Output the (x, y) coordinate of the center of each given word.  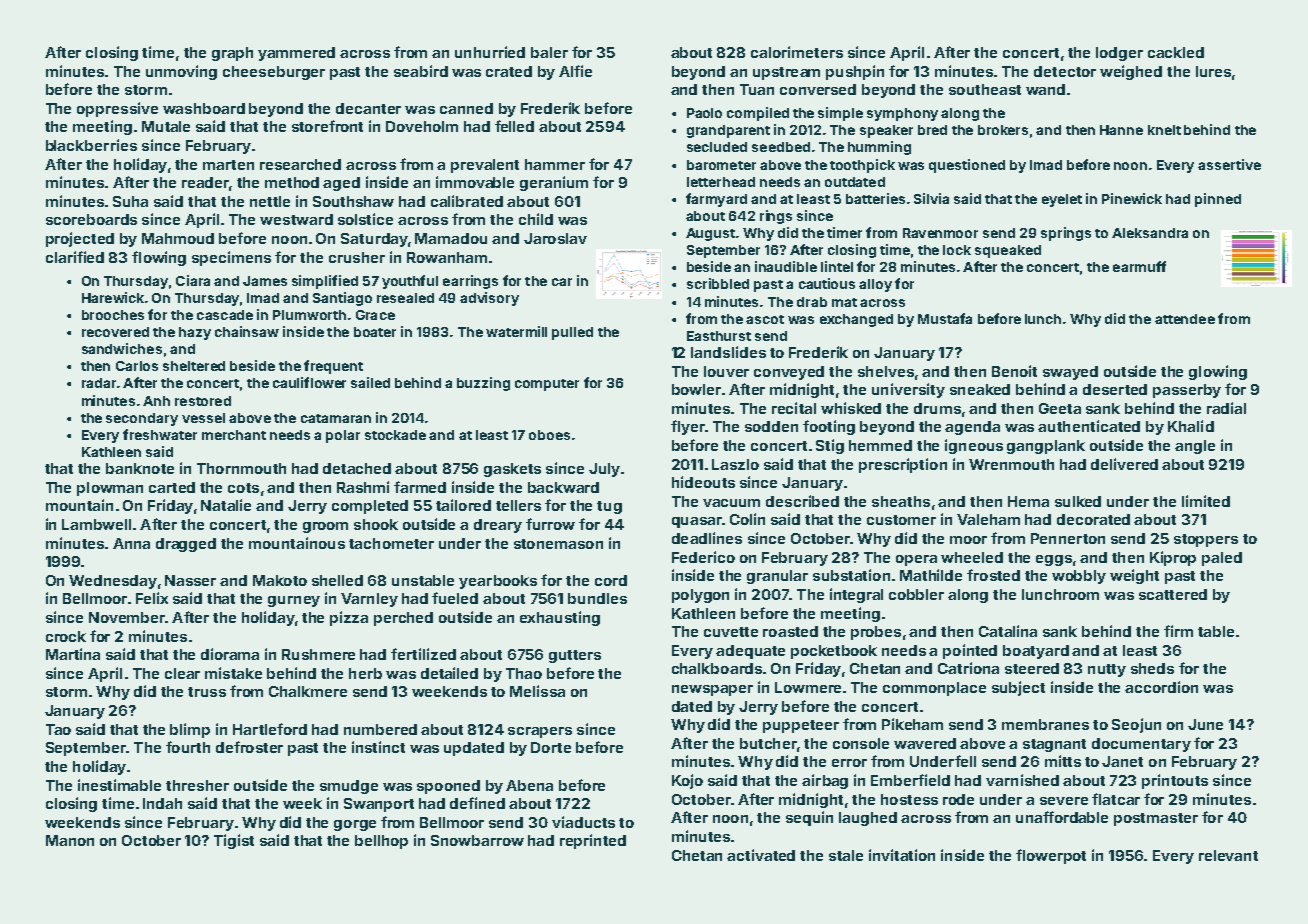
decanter (368, 108)
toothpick (862, 166)
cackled (1176, 52)
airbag (825, 781)
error (849, 763)
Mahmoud (178, 238)
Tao (58, 729)
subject (1018, 688)
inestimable (119, 785)
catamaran (336, 418)
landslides (728, 352)
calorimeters (797, 52)
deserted (1115, 389)
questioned (967, 166)
